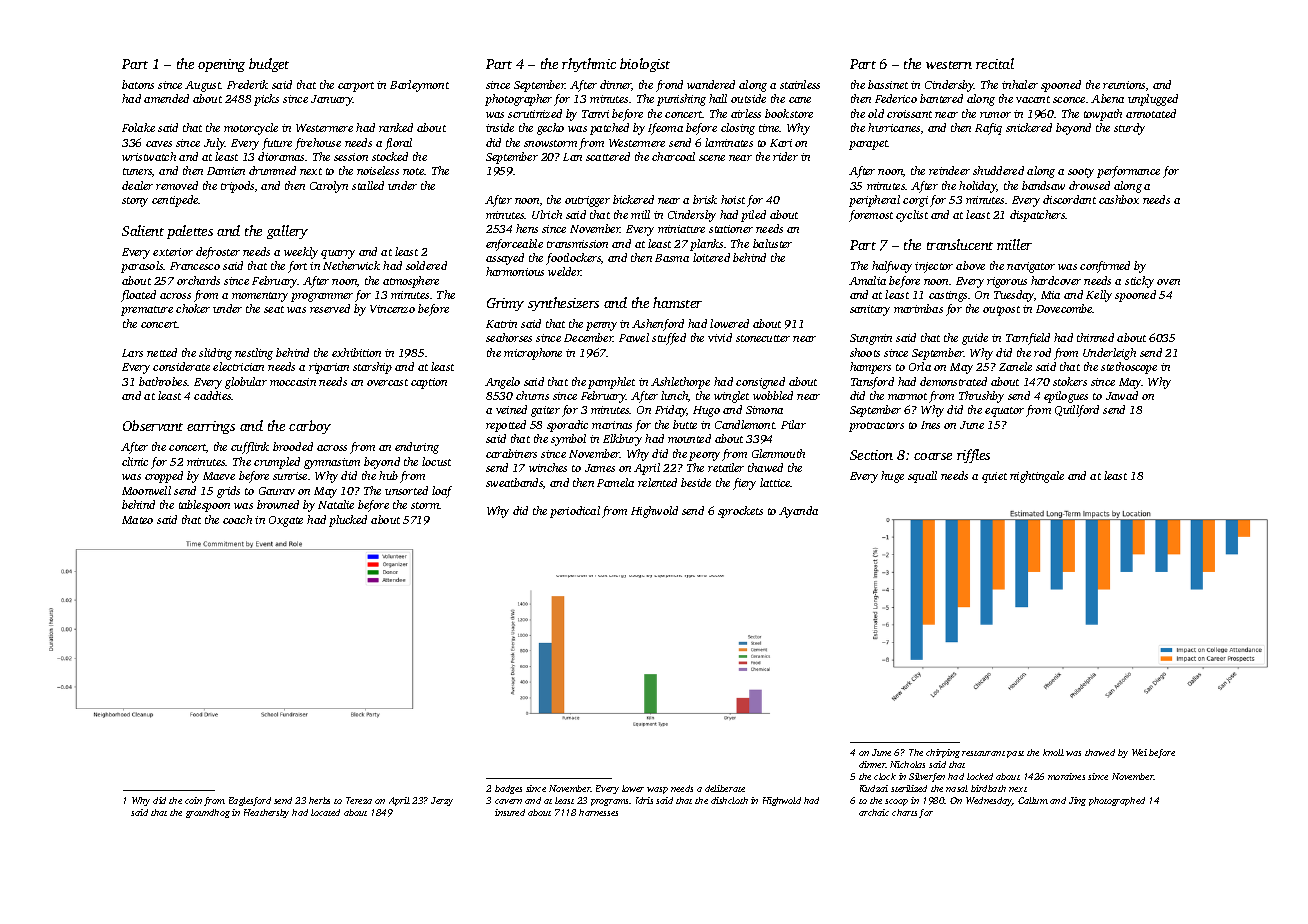 The width and height of the document is (1308, 924). What do you see at coordinates (193, 308) in the document?
I see `choker` at bounding box center [193, 308].
